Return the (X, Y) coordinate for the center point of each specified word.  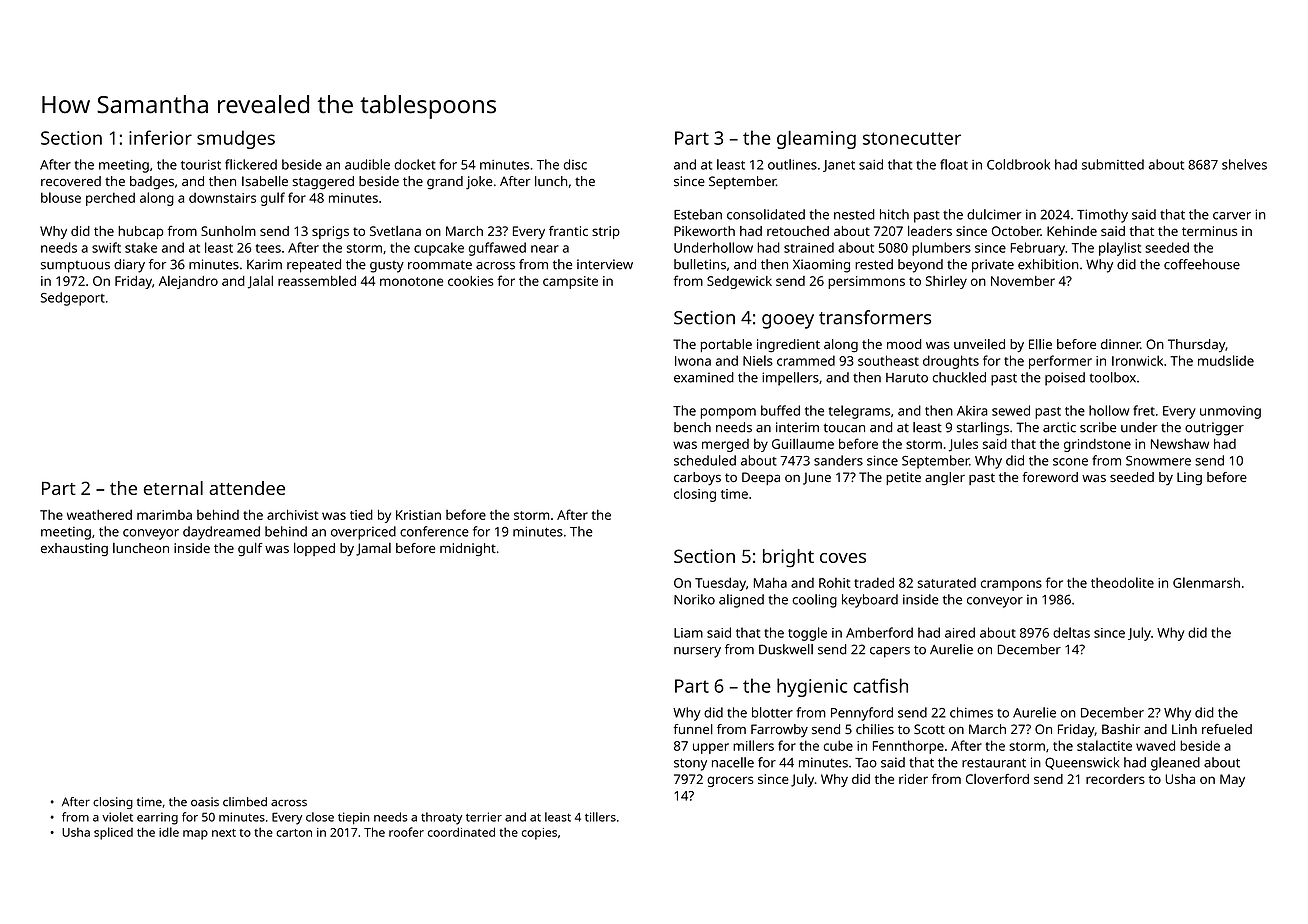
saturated (946, 583)
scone (1070, 462)
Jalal (260, 282)
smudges (236, 139)
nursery (697, 652)
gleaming (816, 139)
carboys (697, 479)
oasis (205, 802)
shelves (1244, 164)
